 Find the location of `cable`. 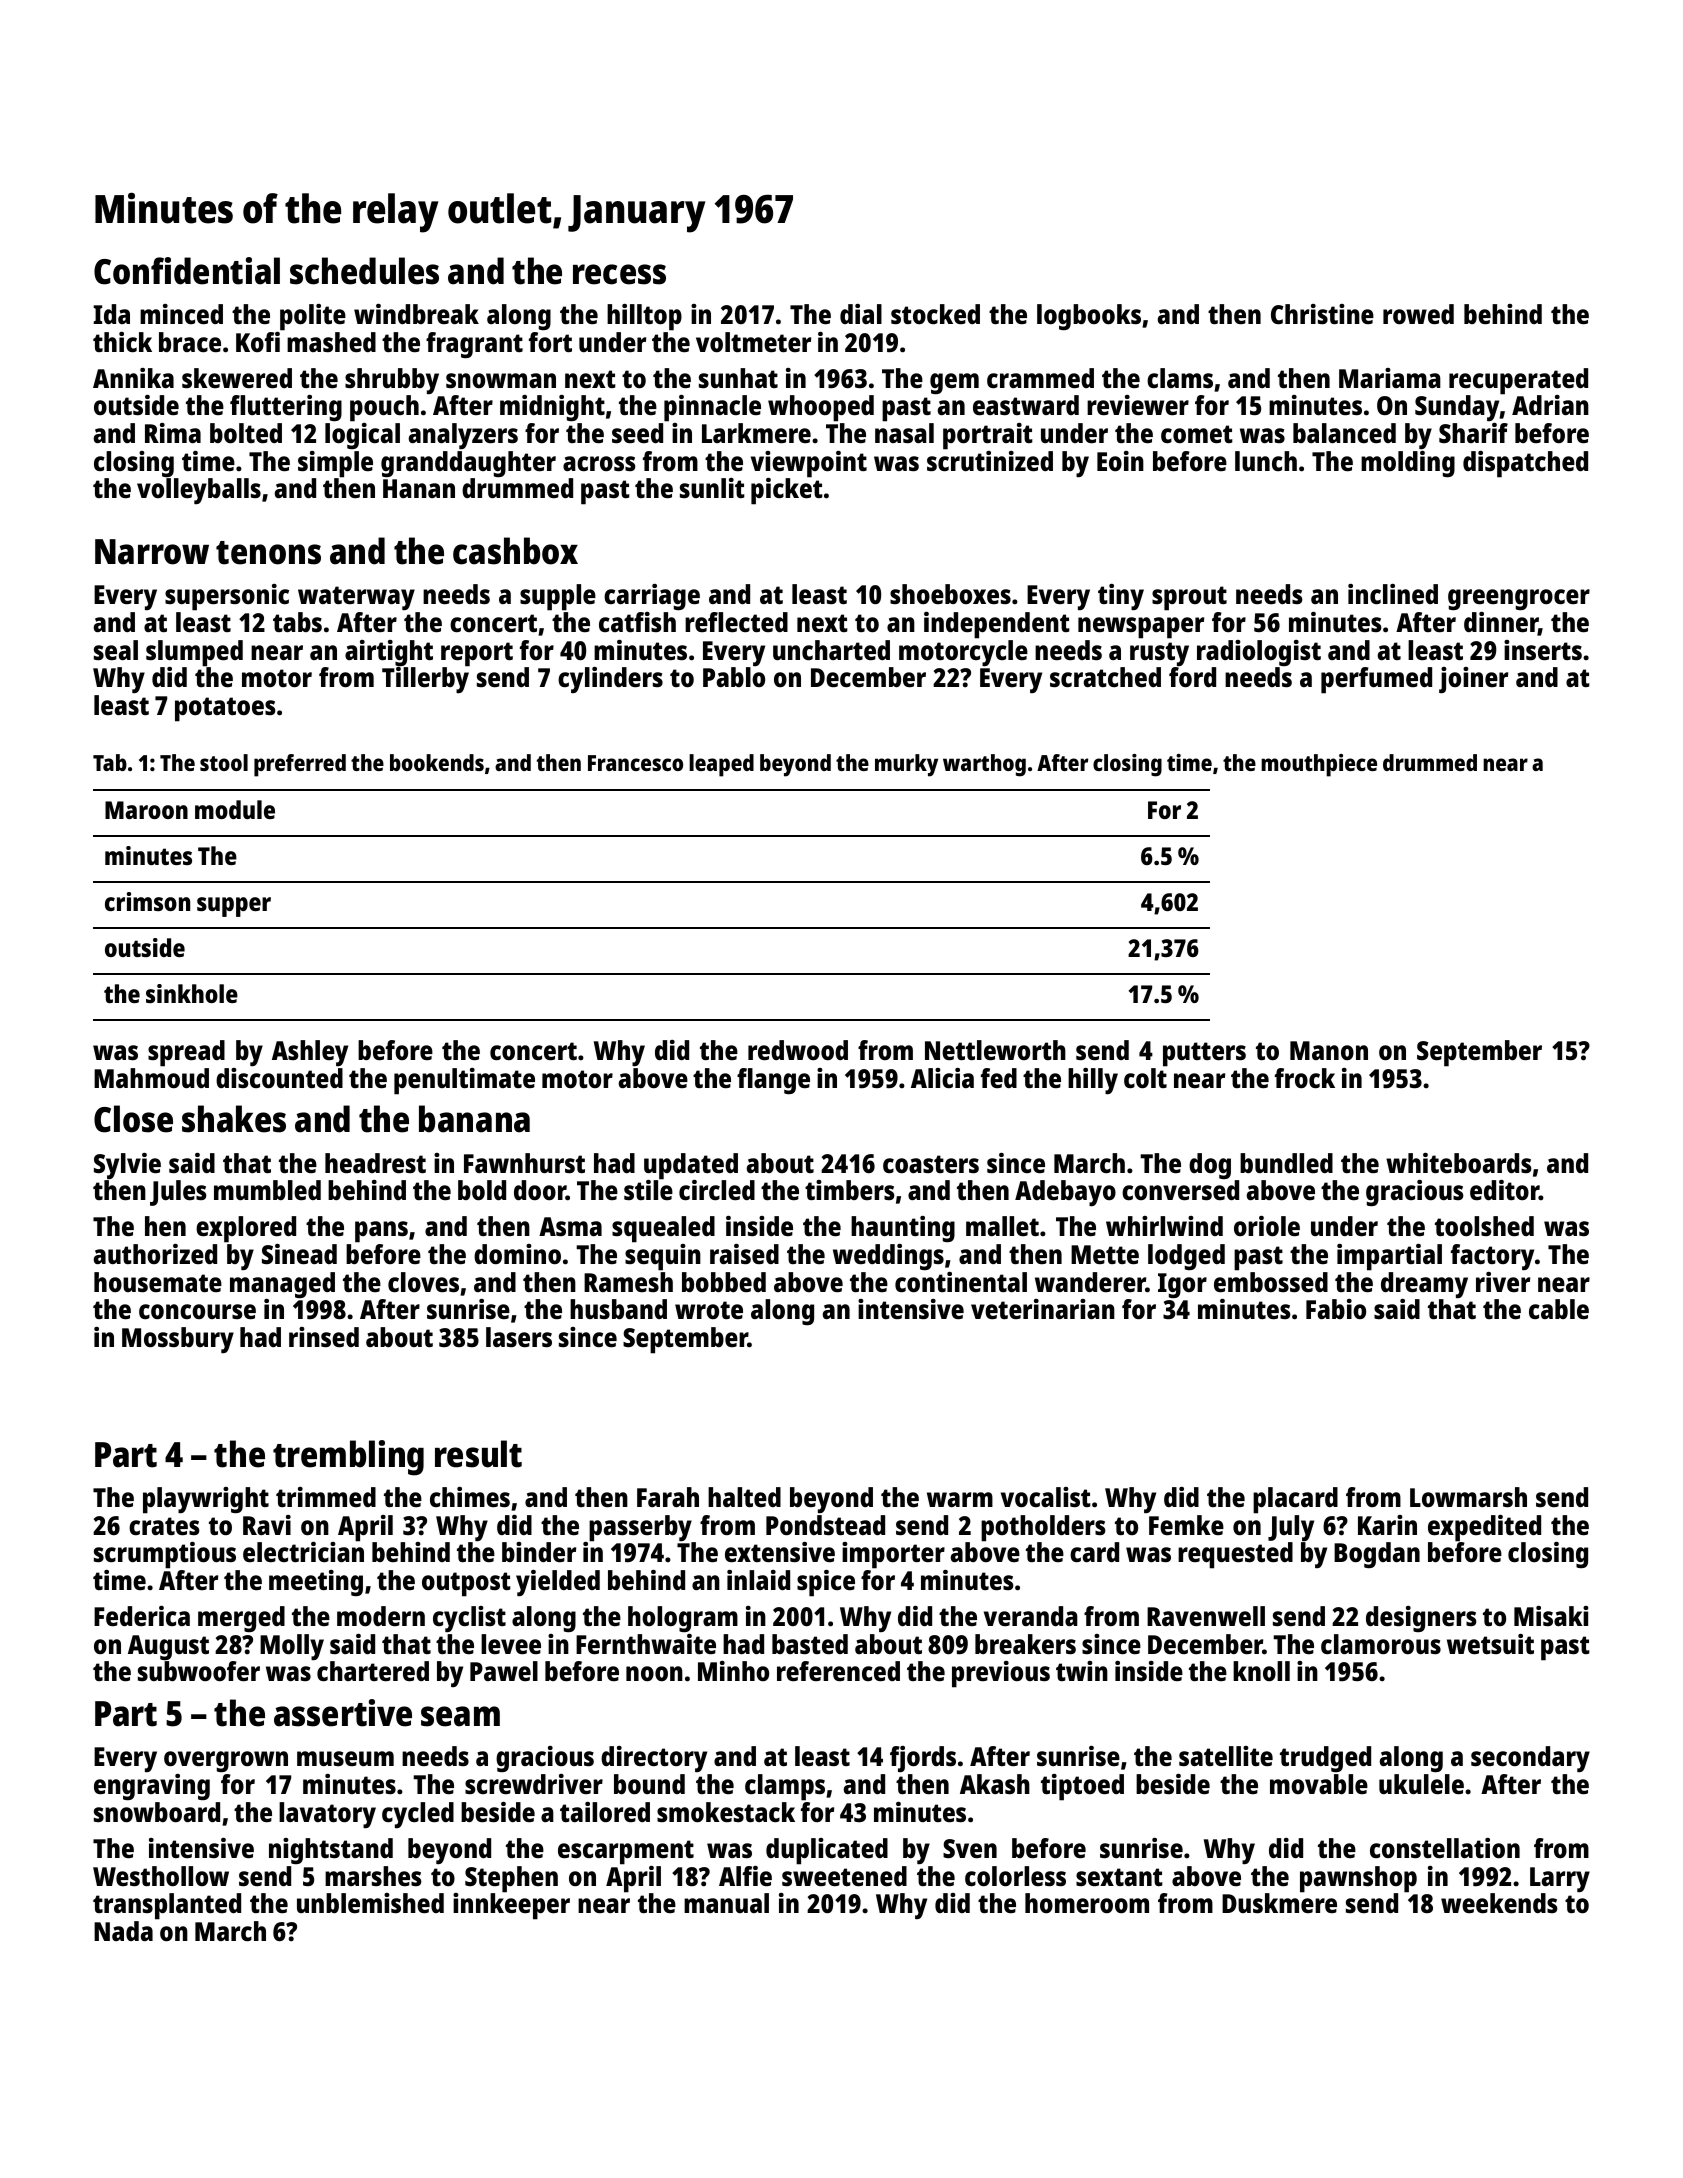

cable is located at coordinates (1559, 1309).
